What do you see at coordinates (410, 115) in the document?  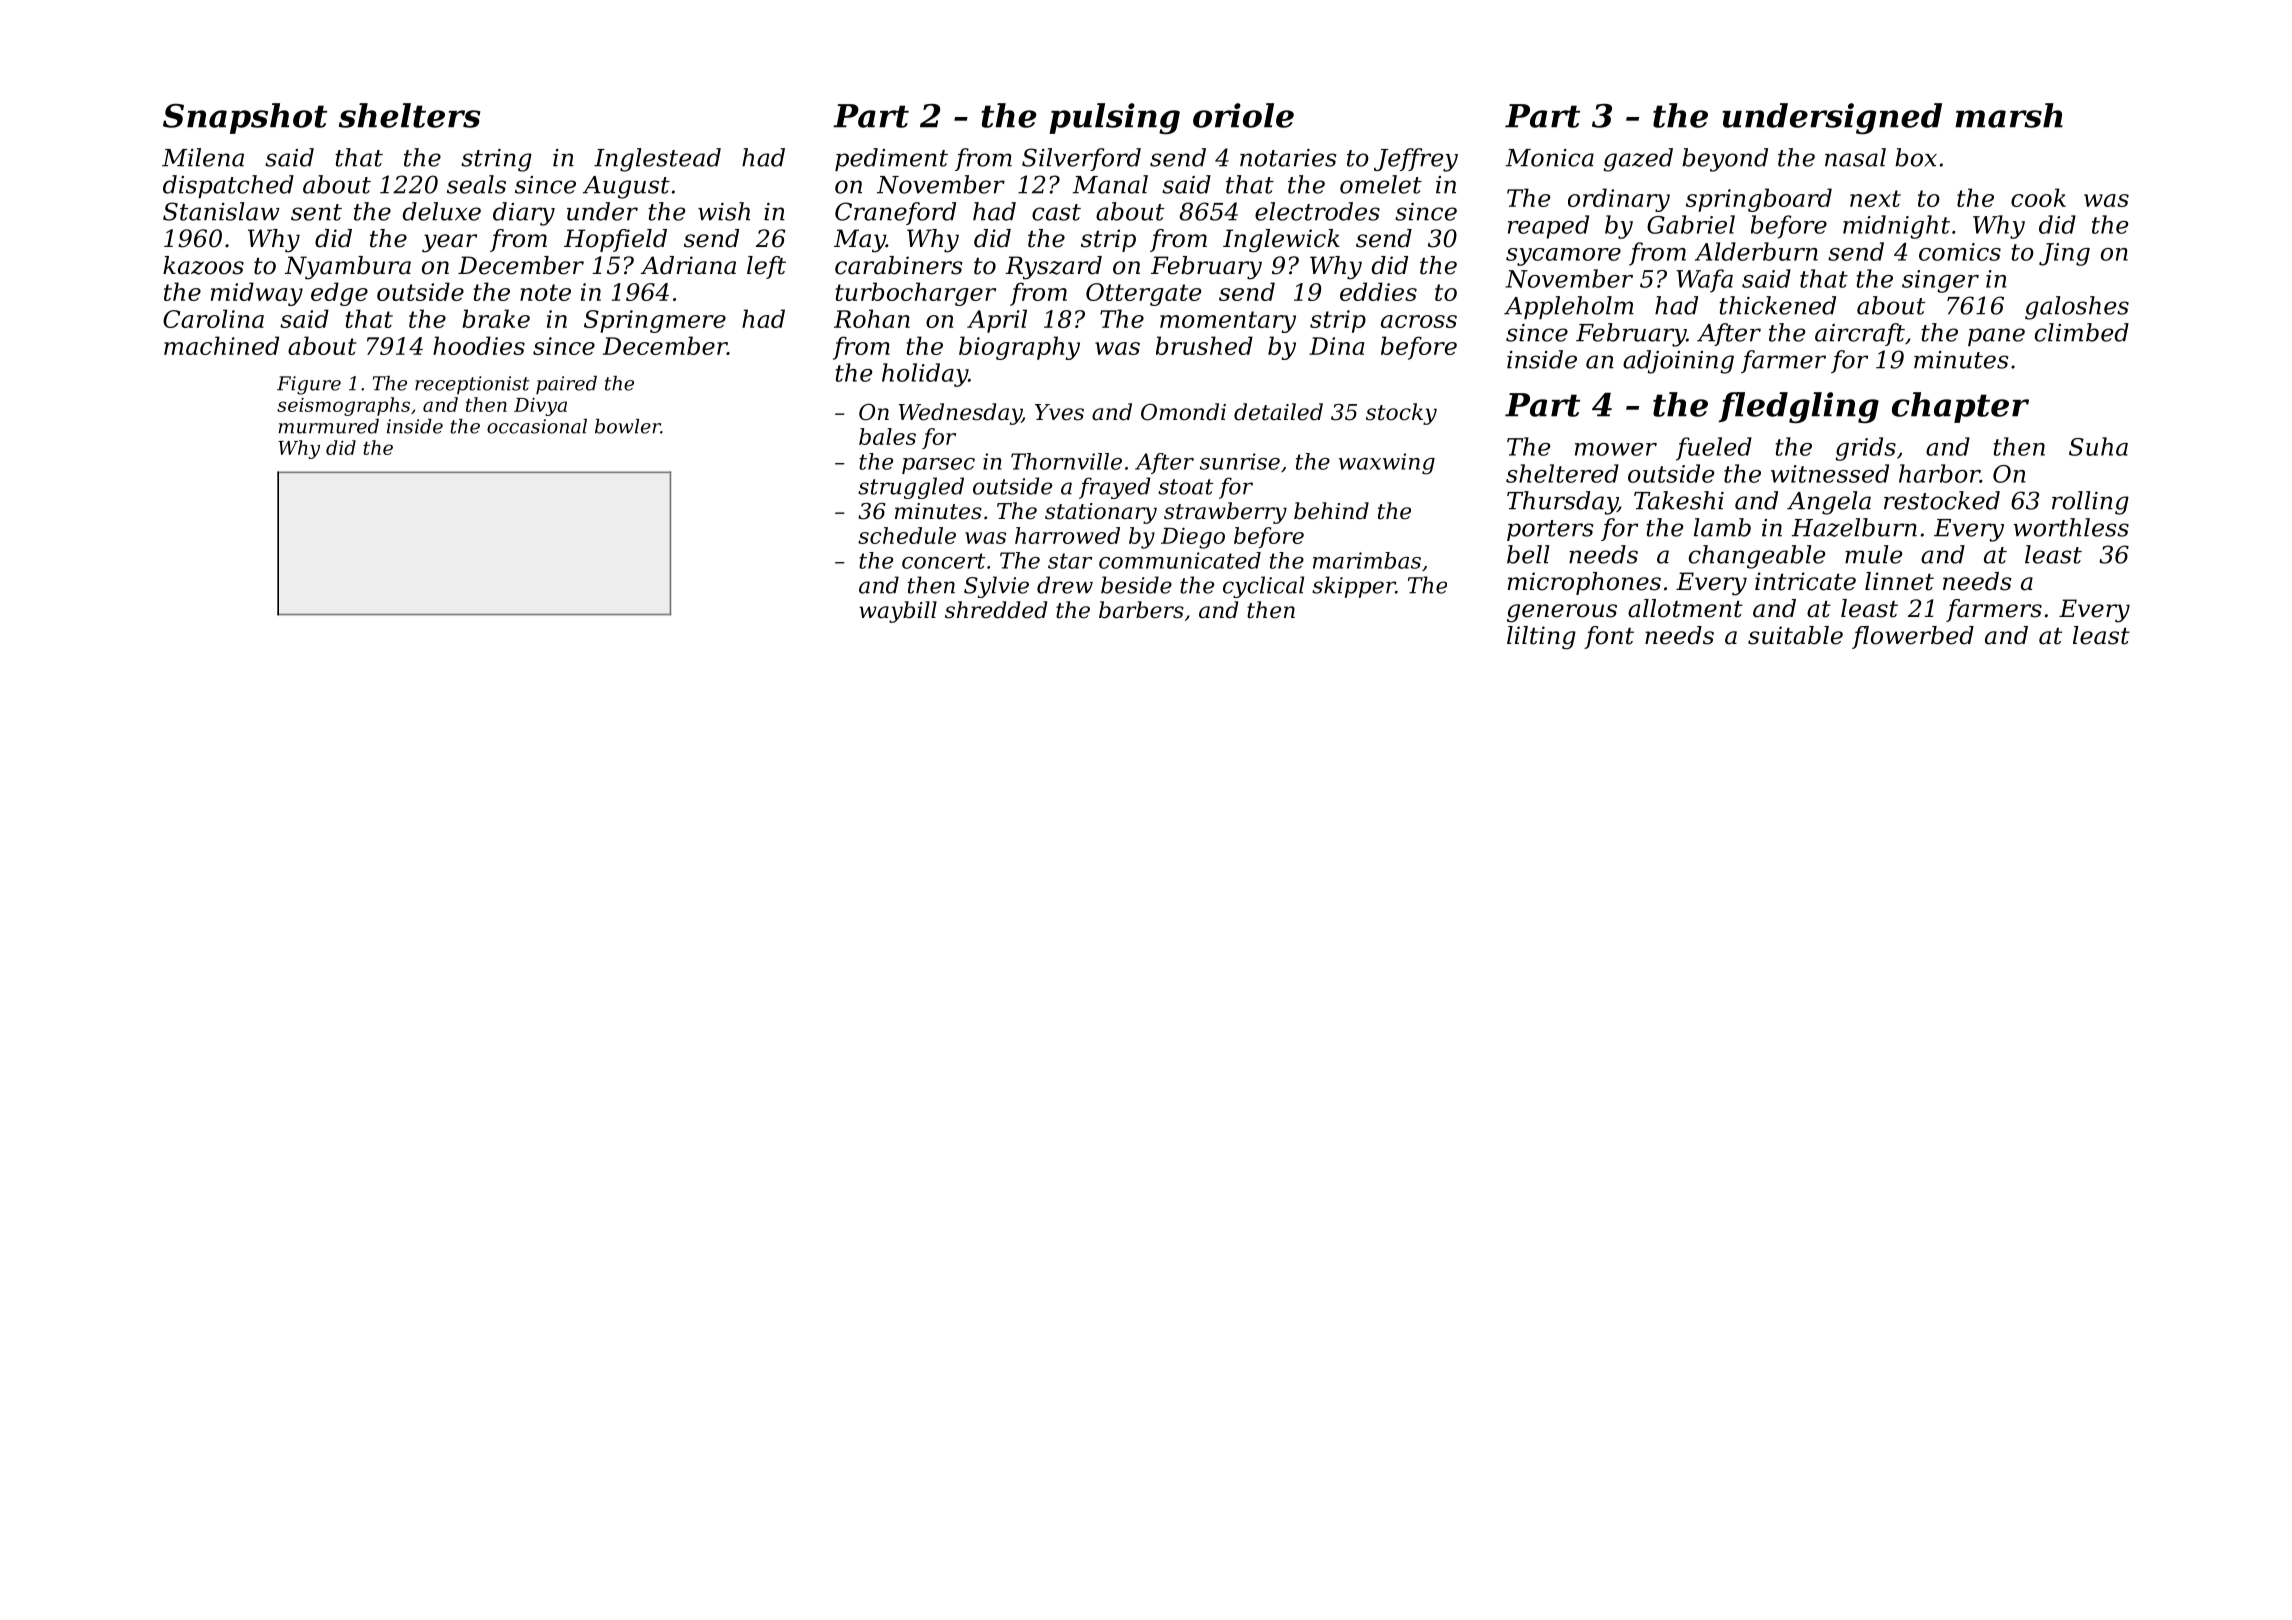 I see `shelters` at bounding box center [410, 115].
